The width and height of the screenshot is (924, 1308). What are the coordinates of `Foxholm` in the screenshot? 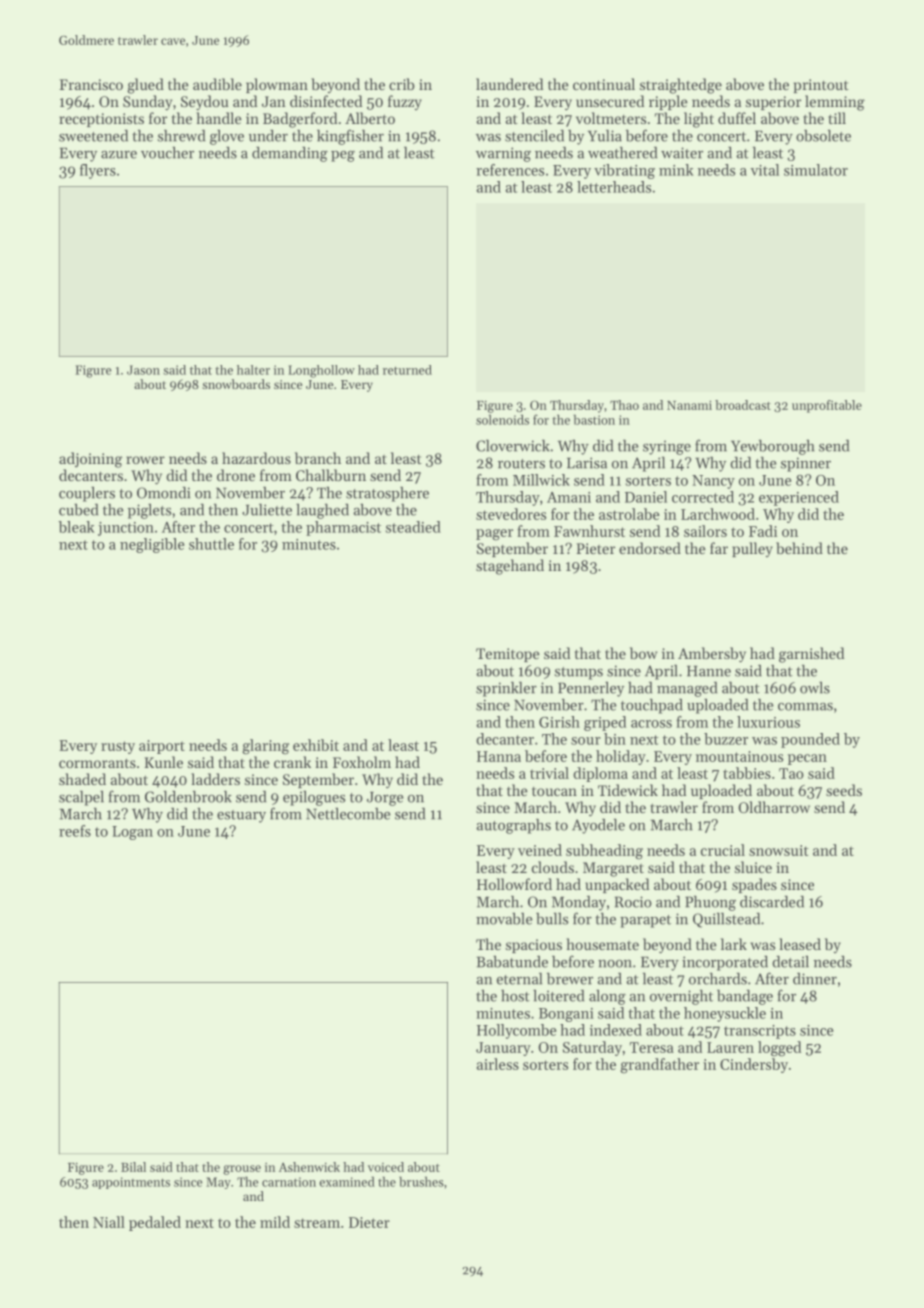 It's located at (362, 762).
